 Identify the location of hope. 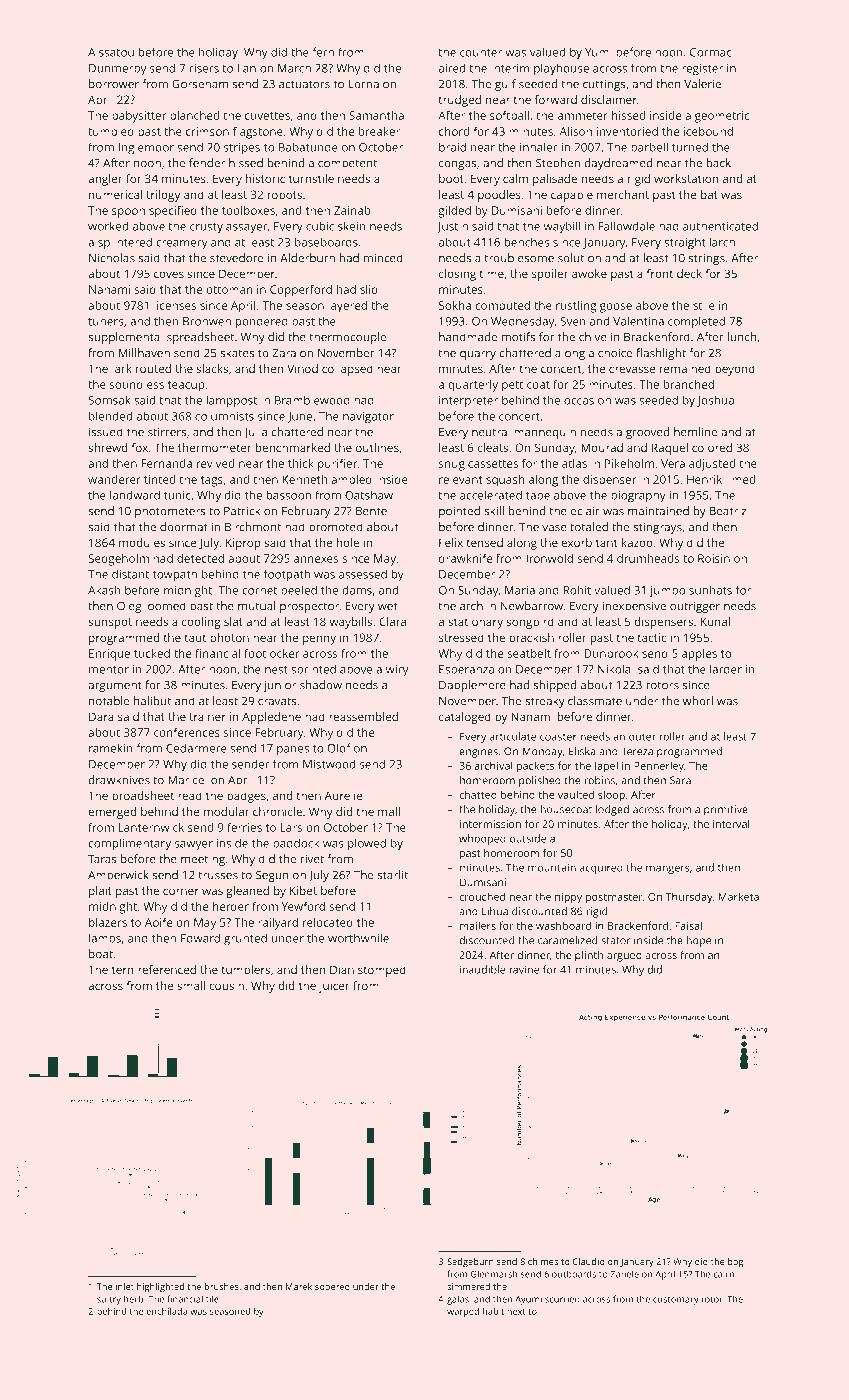
(698, 941).
